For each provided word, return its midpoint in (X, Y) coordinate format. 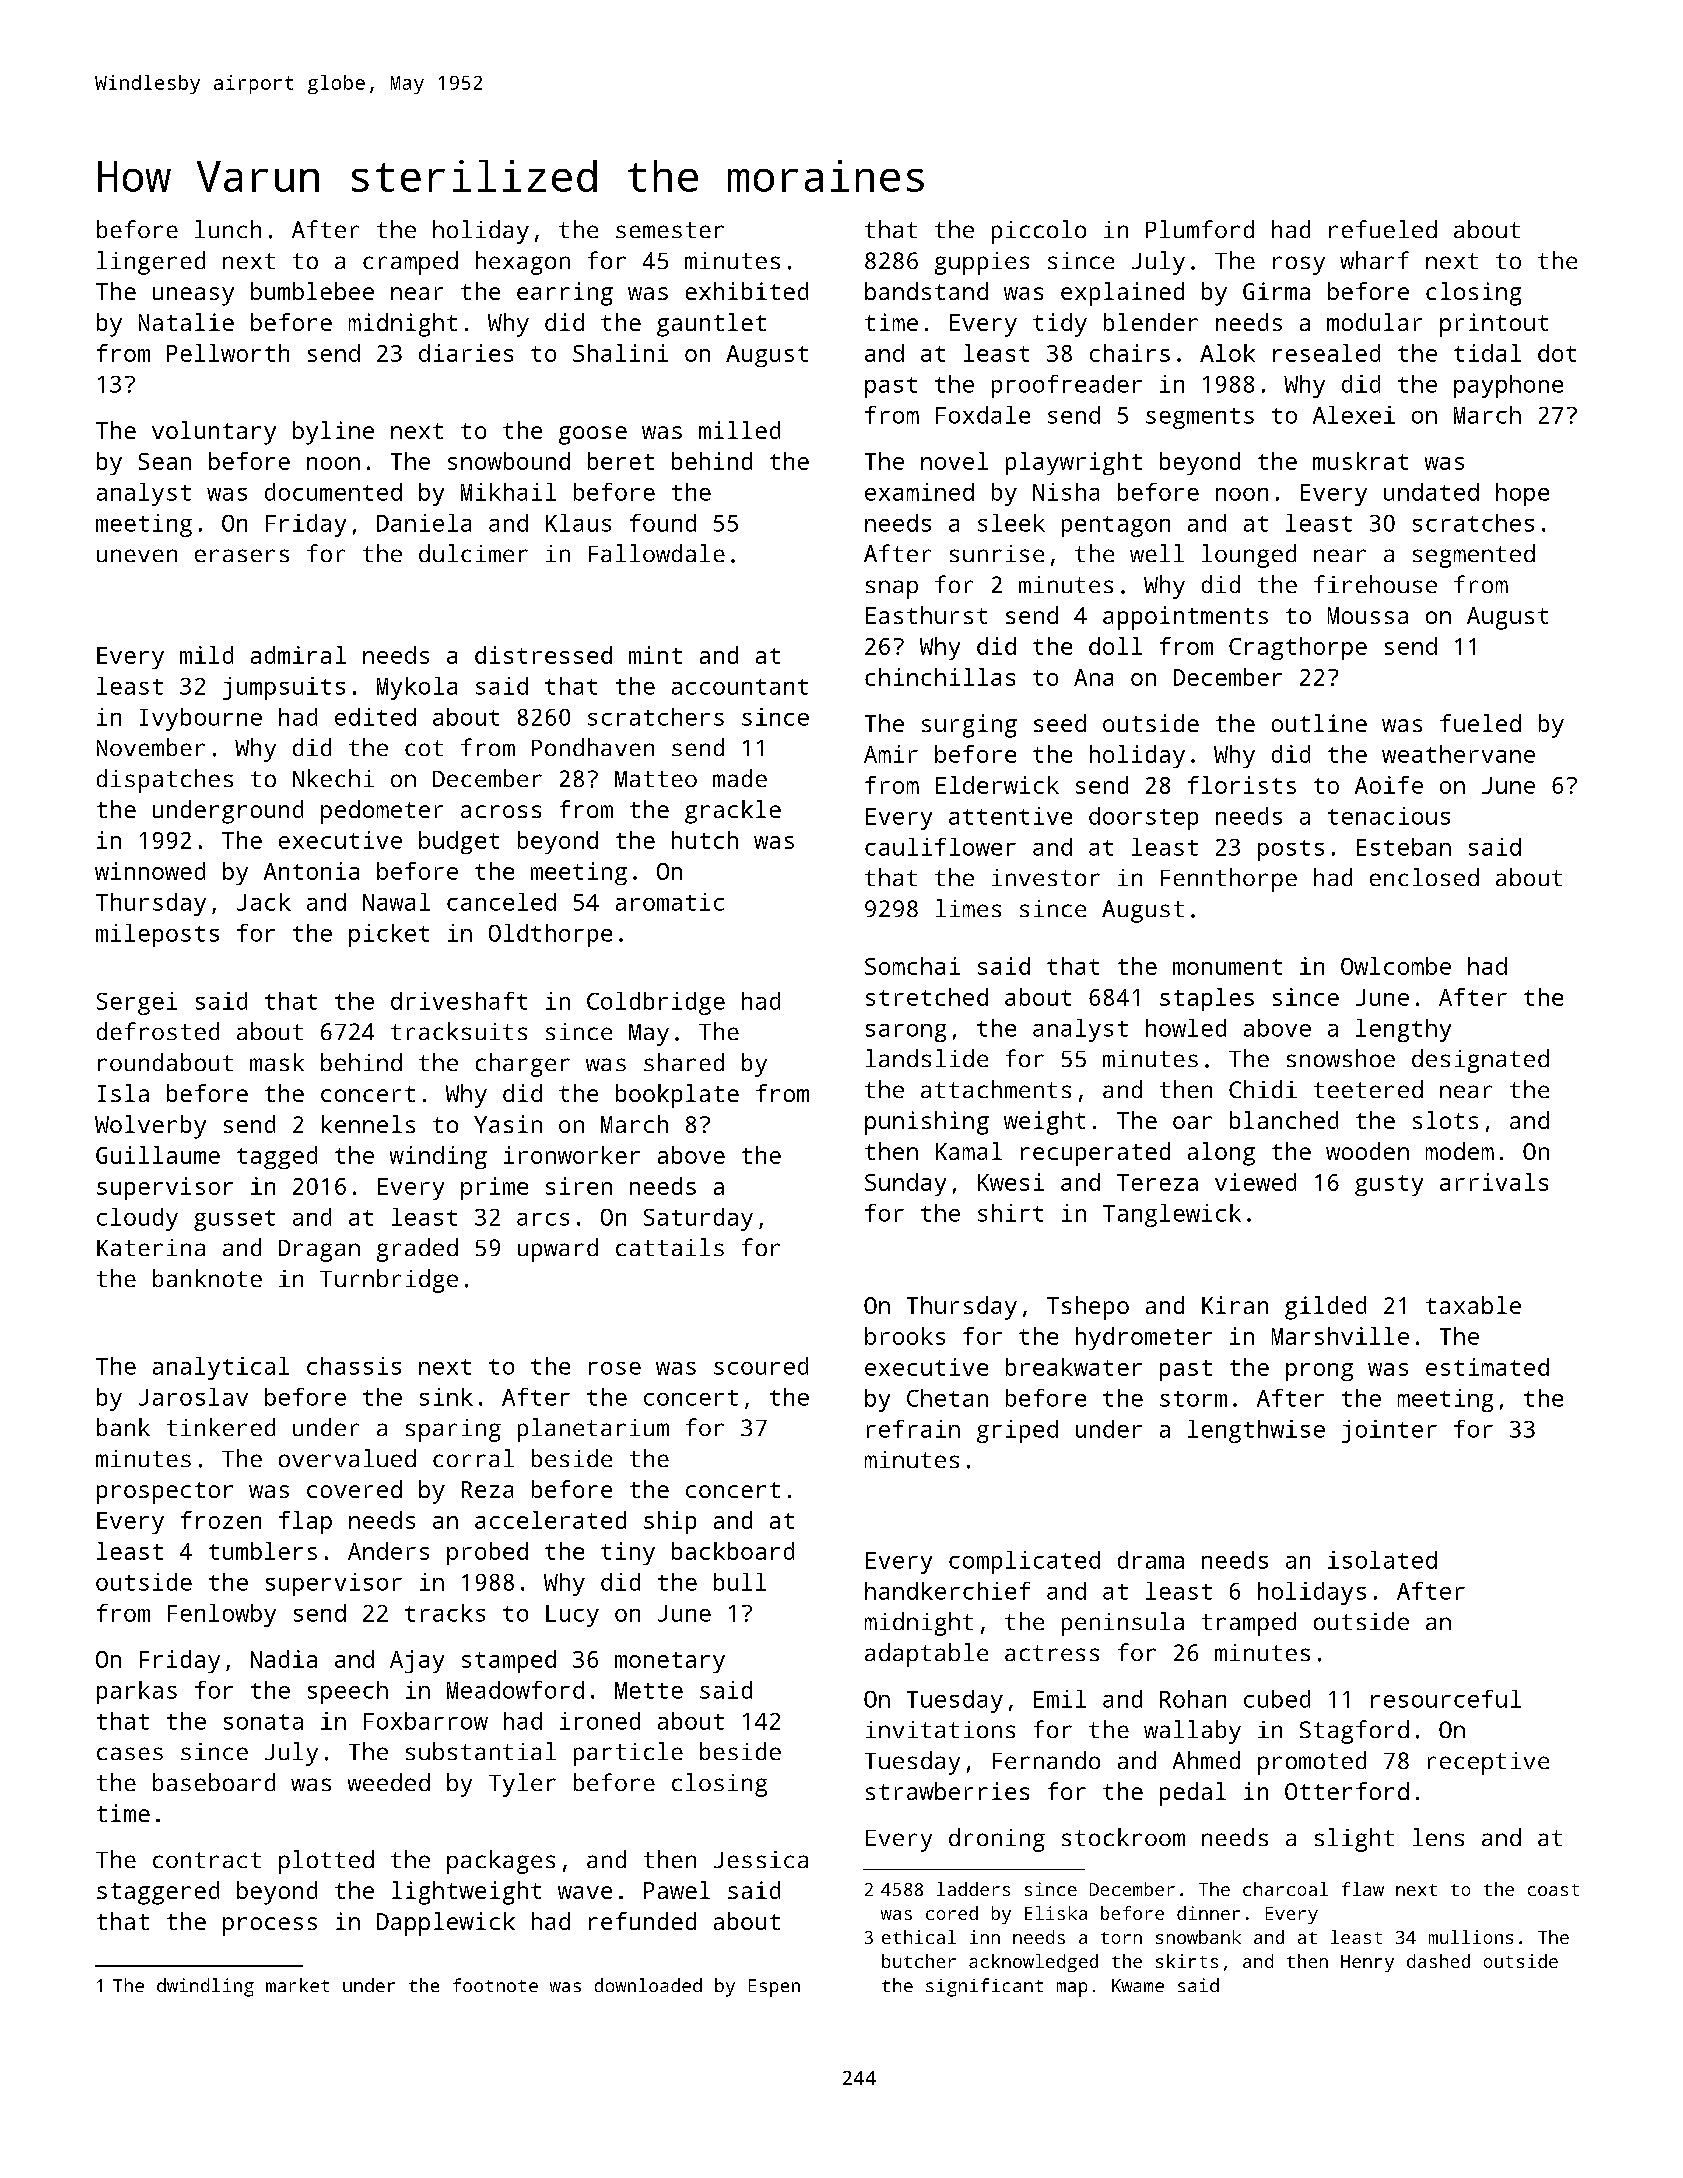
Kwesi (1011, 1182)
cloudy (137, 1219)
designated (1480, 1061)
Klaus (578, 523)
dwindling (205, 1987)
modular (1374, 322)
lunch (228, 229)
